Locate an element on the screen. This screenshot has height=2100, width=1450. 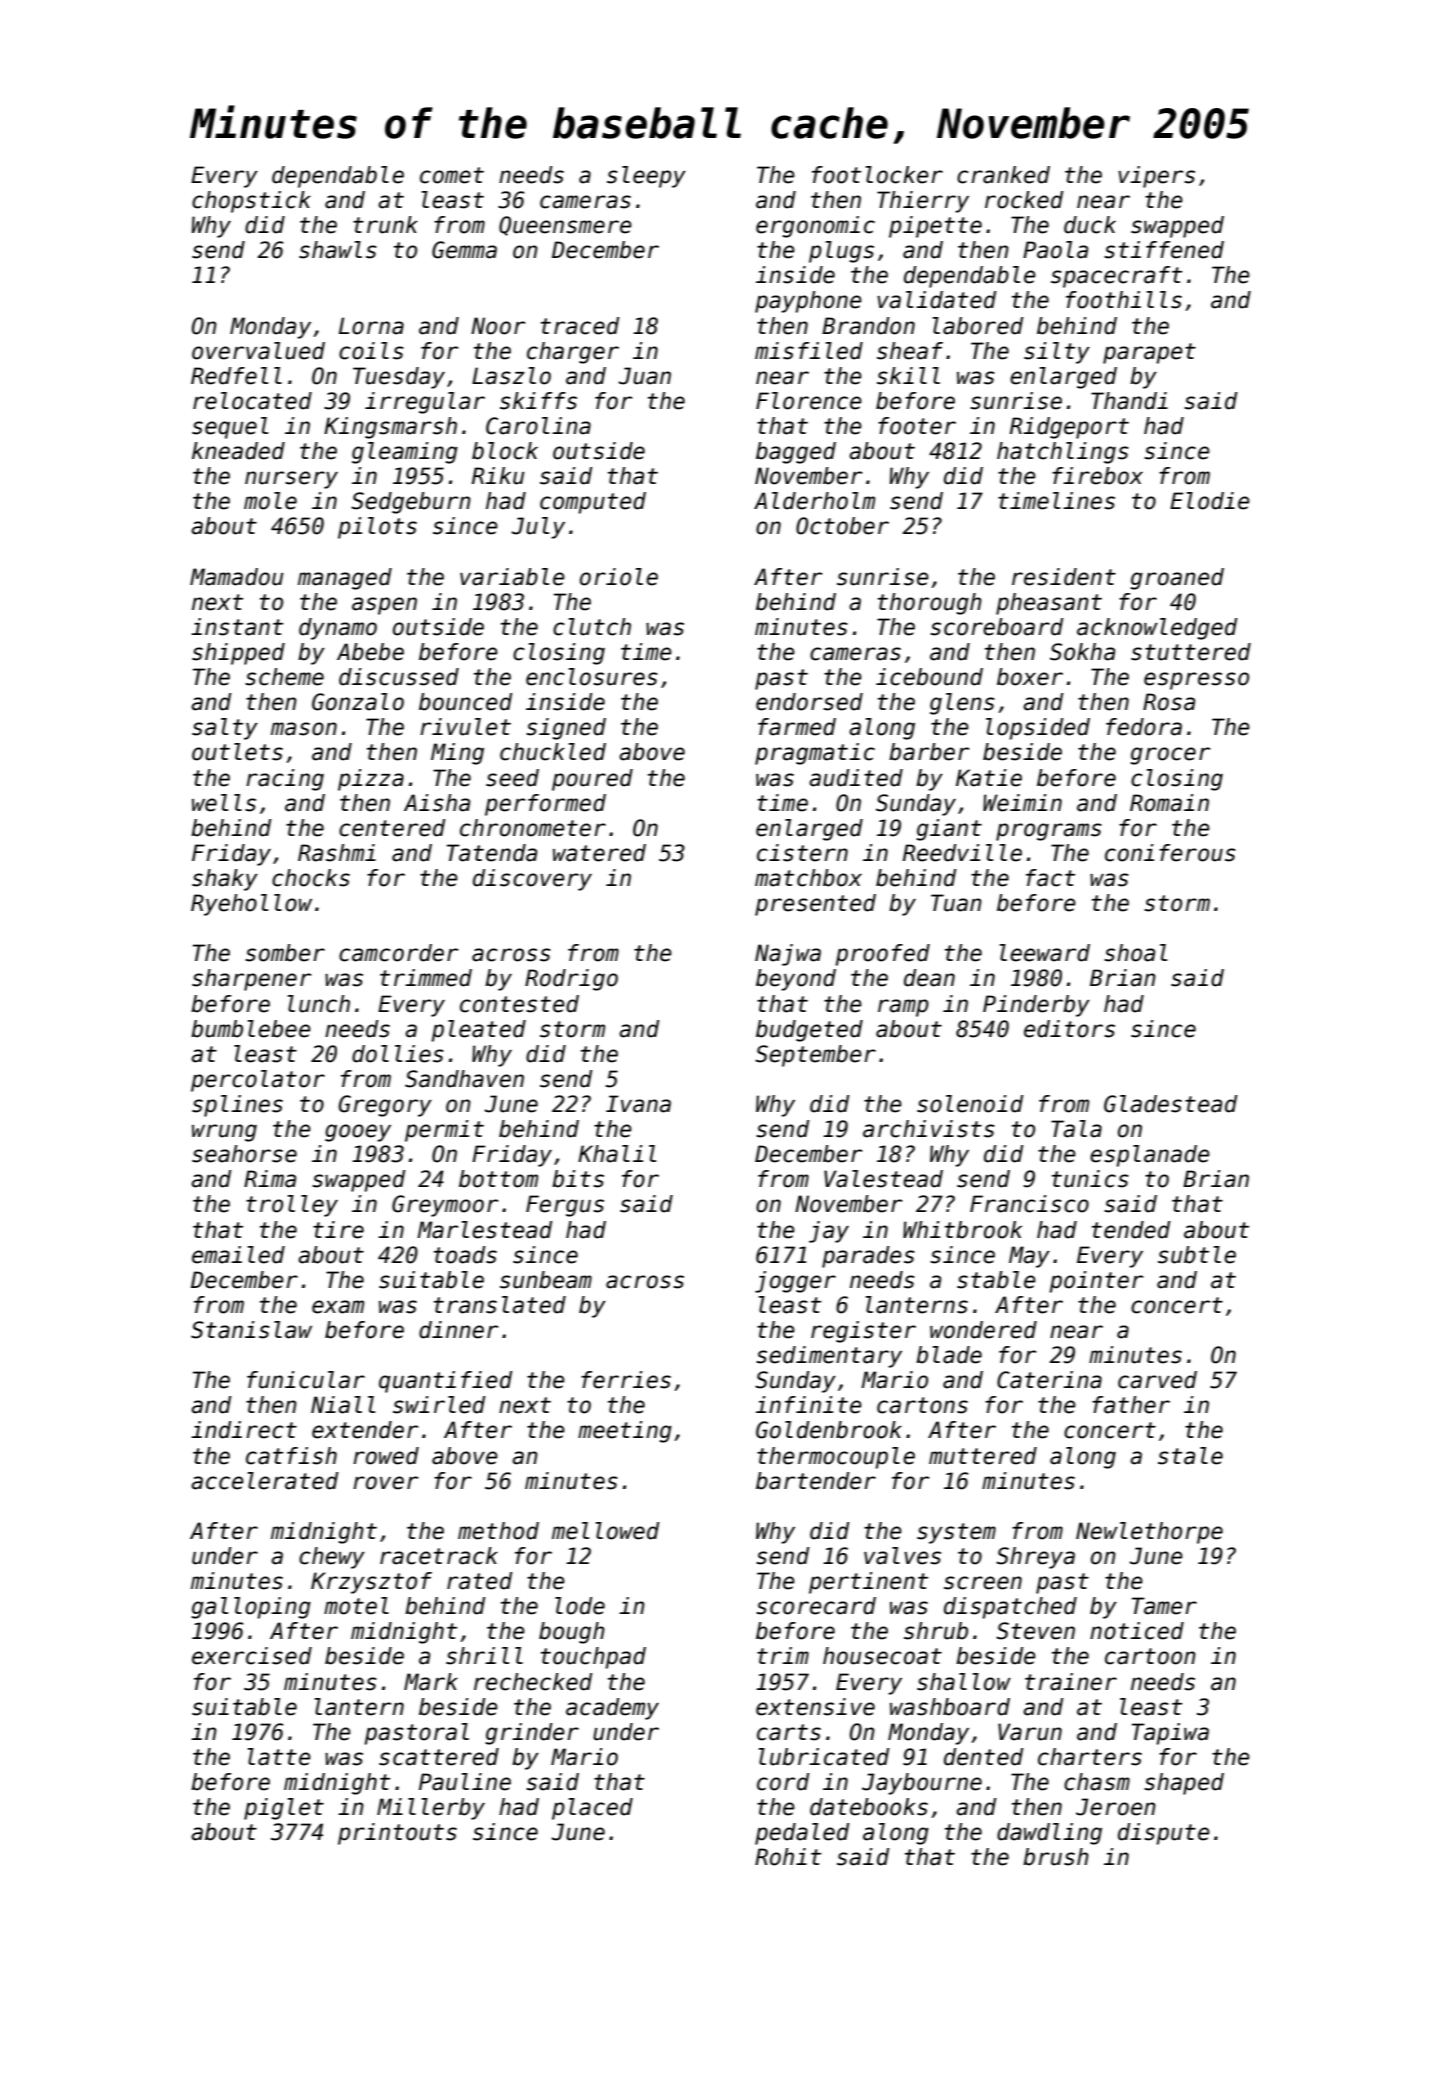
stale is located at coordinates (1190, 1456).
